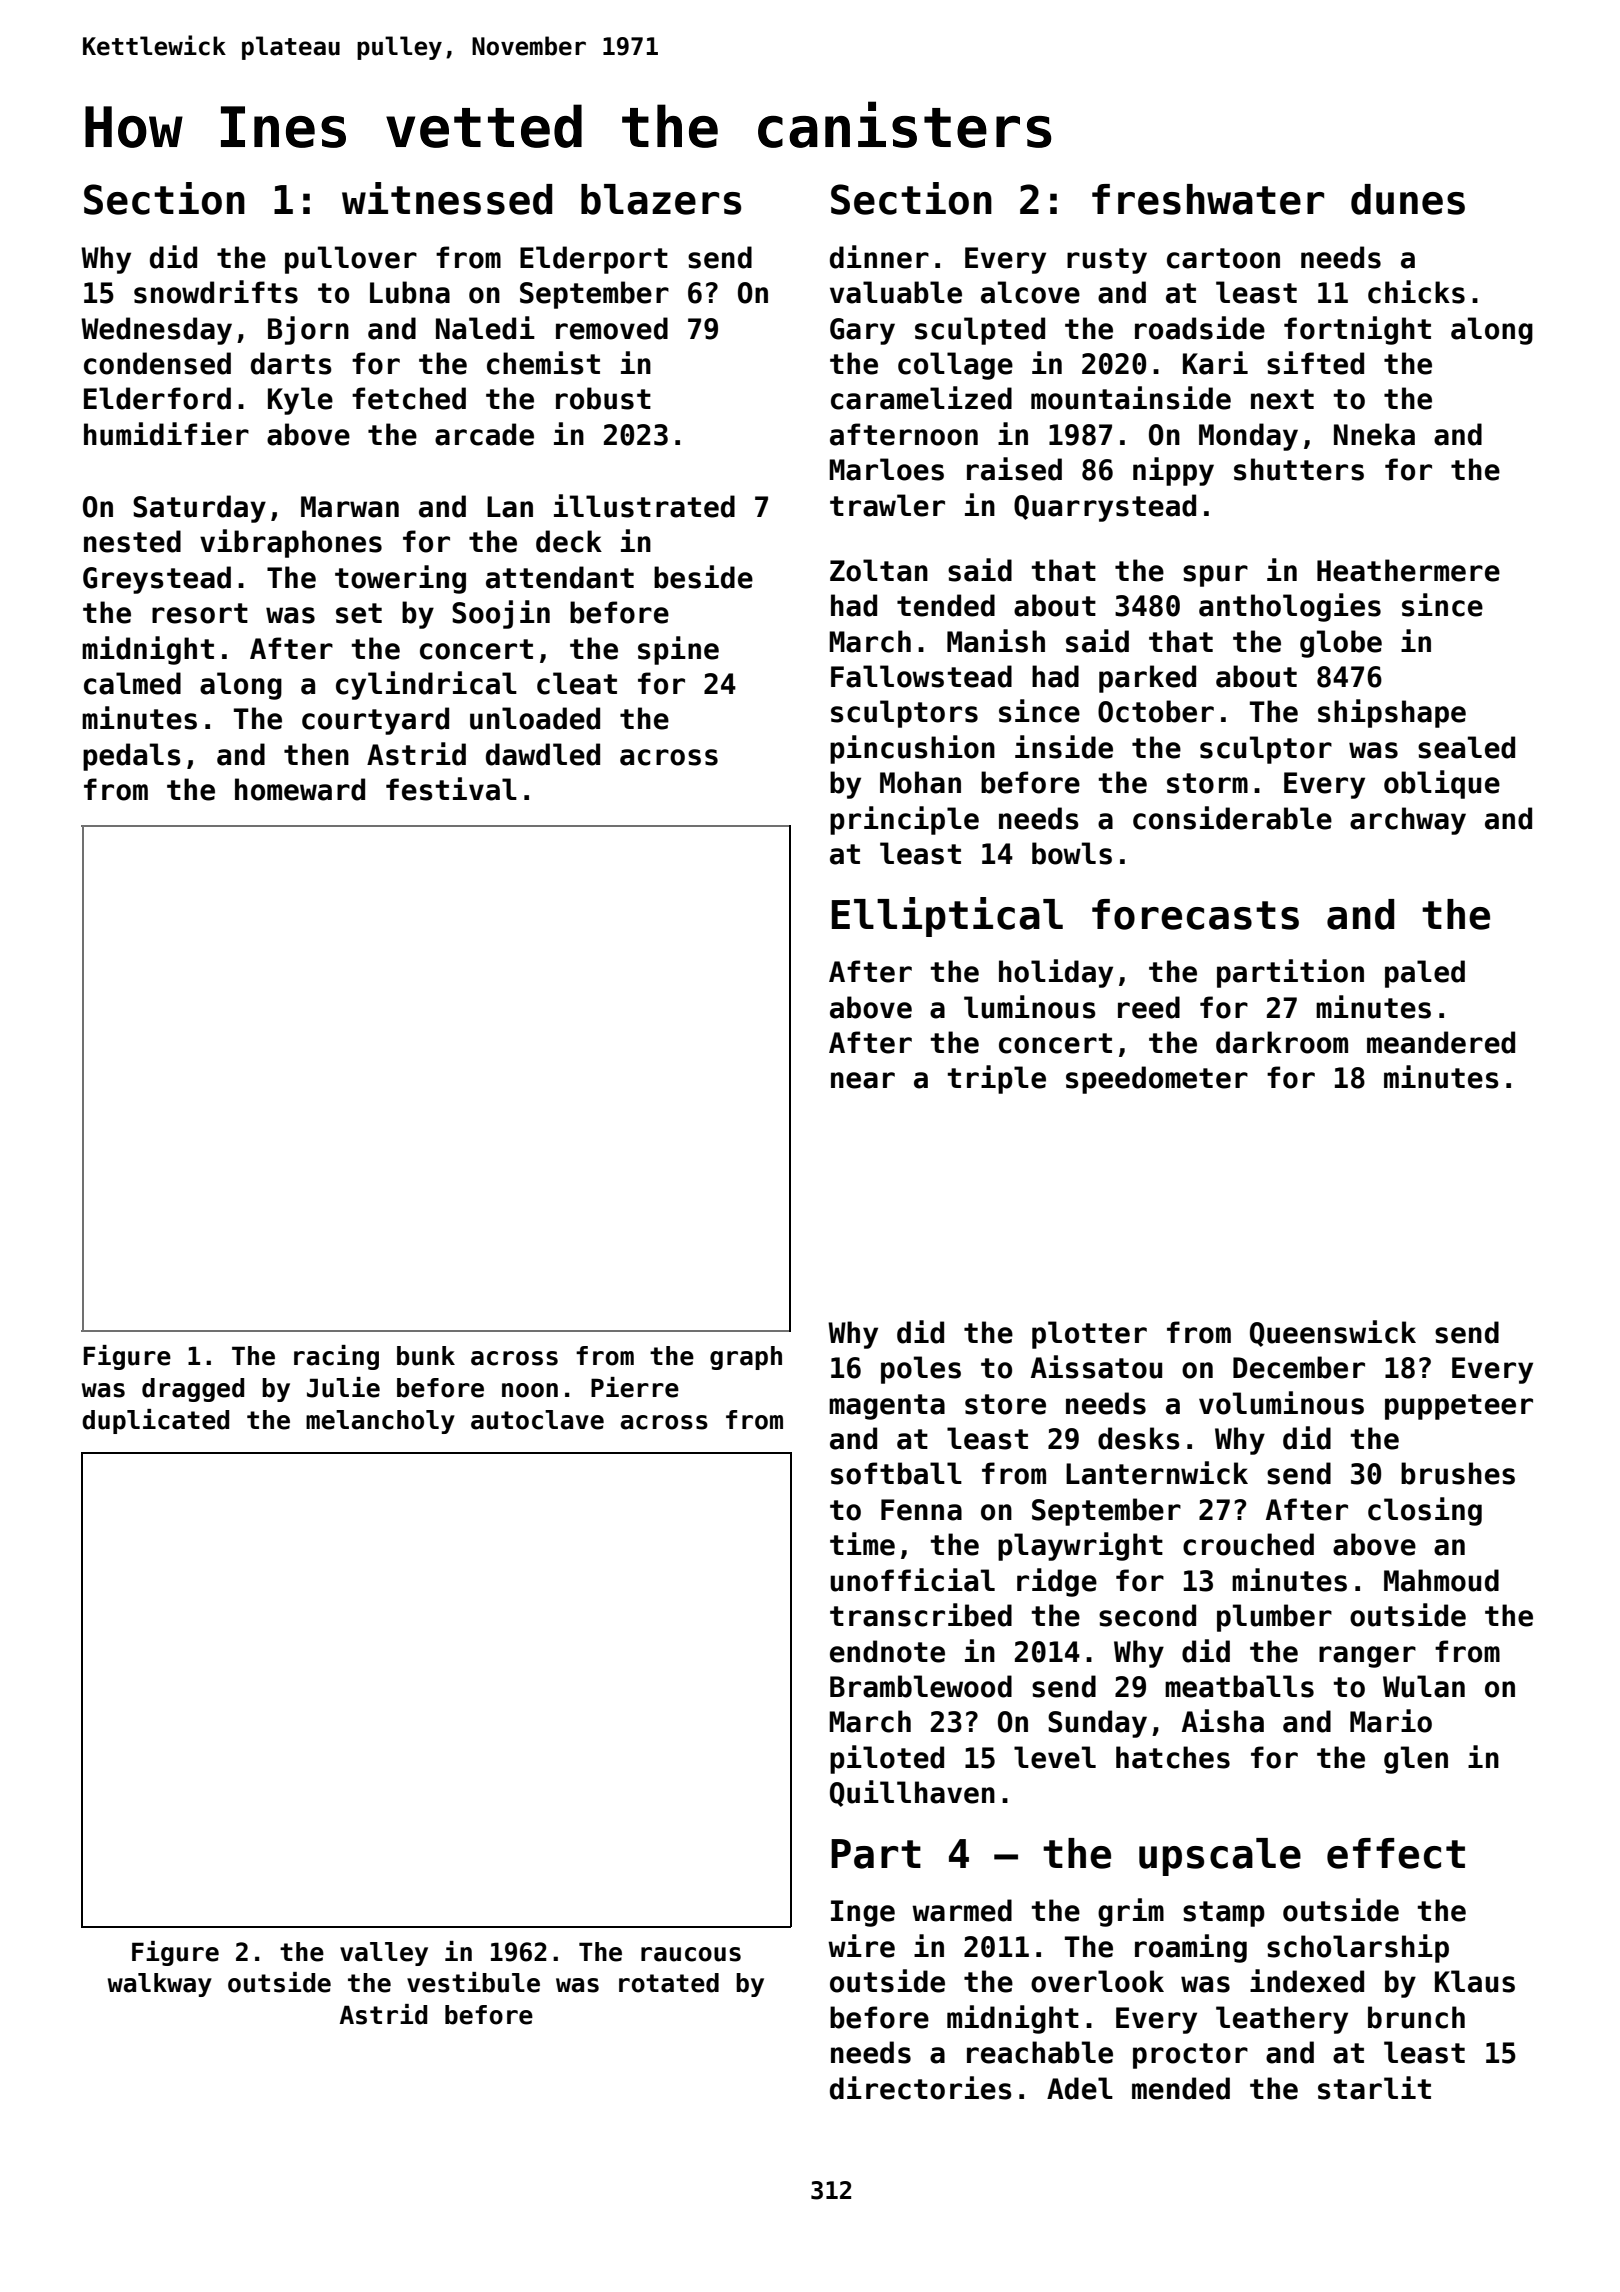  What do you see at coordinates (336, 1357) in the page?
I see `racing` at bounding box center [336, 1357].
